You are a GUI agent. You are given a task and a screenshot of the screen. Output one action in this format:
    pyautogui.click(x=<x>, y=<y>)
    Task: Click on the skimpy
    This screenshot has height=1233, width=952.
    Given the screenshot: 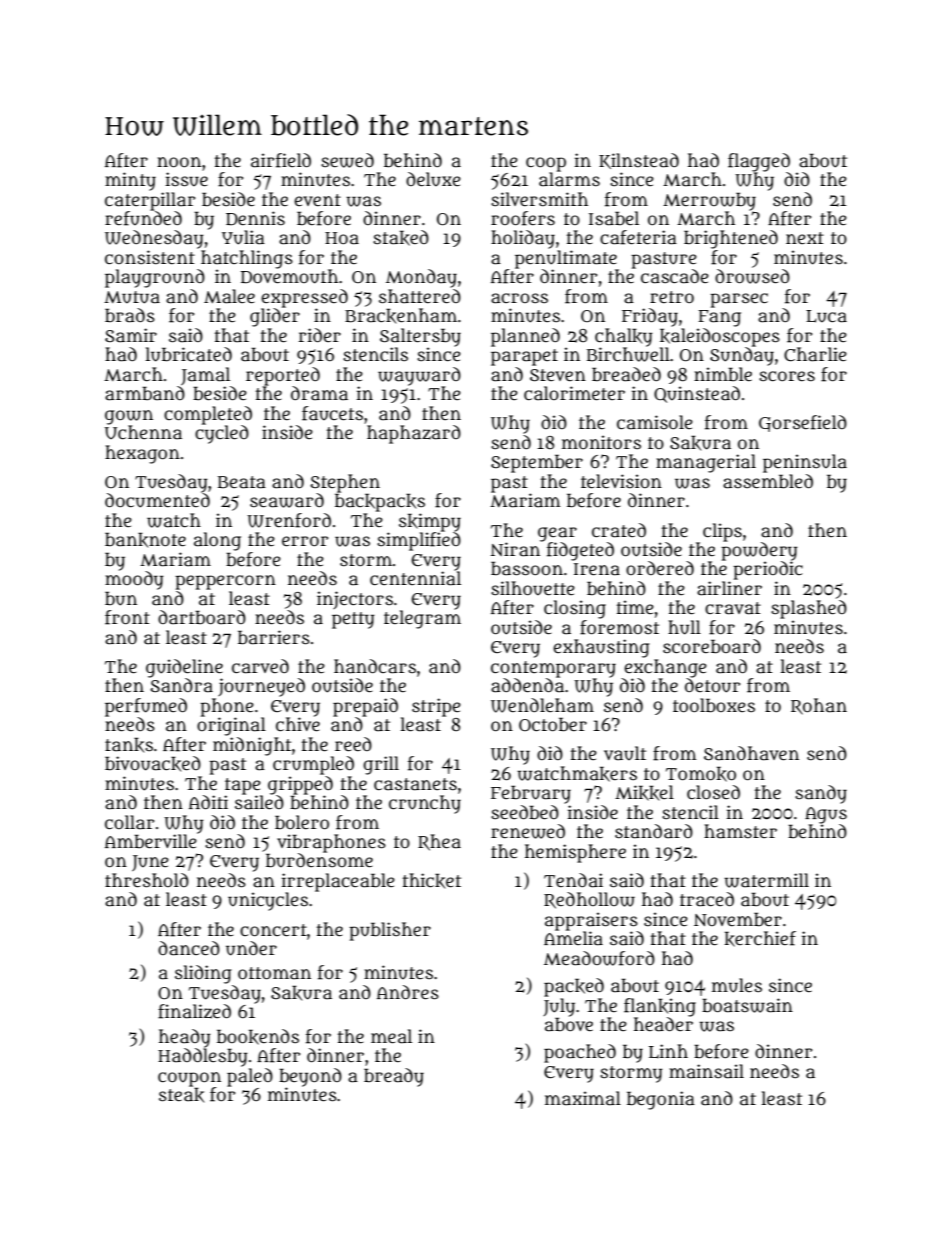 What is the action you would take?
    pyautogui.click(x=430, y=522)
